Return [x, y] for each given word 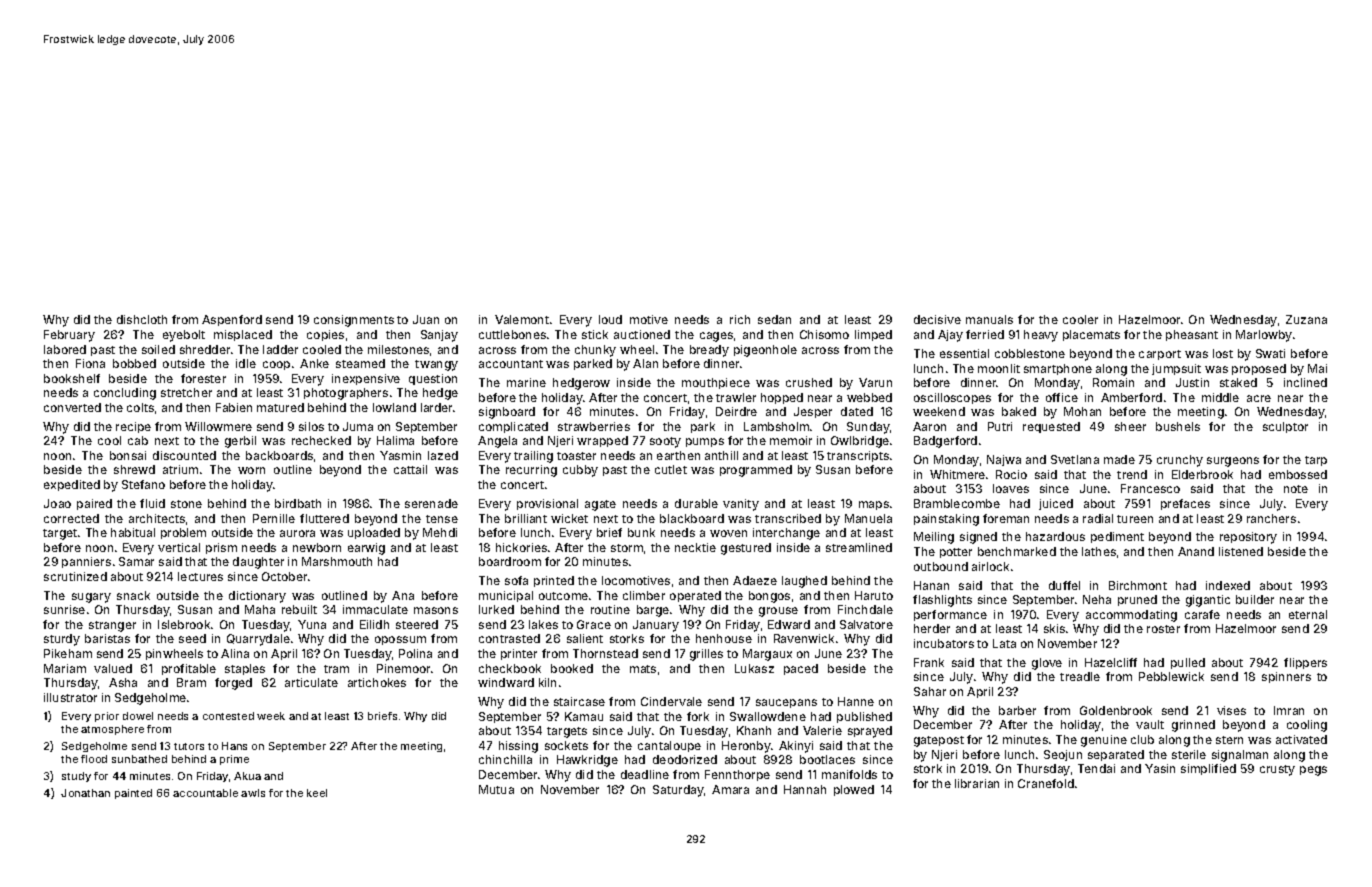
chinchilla [505, 759]
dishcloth [142, 319]
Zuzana [1306, 319]
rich [740, 319]
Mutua [496, 789]
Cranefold [1046, 783]
